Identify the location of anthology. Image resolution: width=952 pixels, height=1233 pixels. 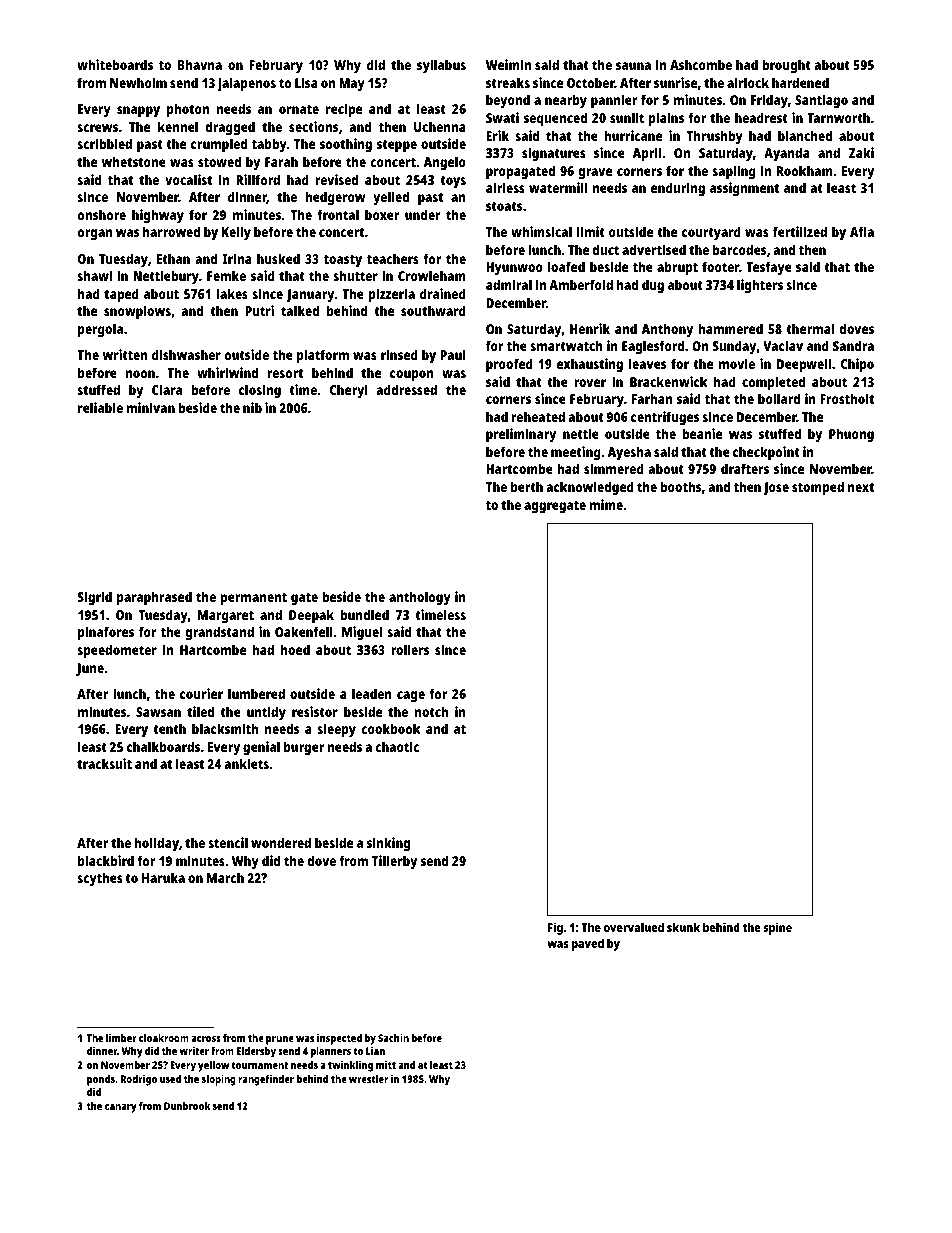
(420, 598).
